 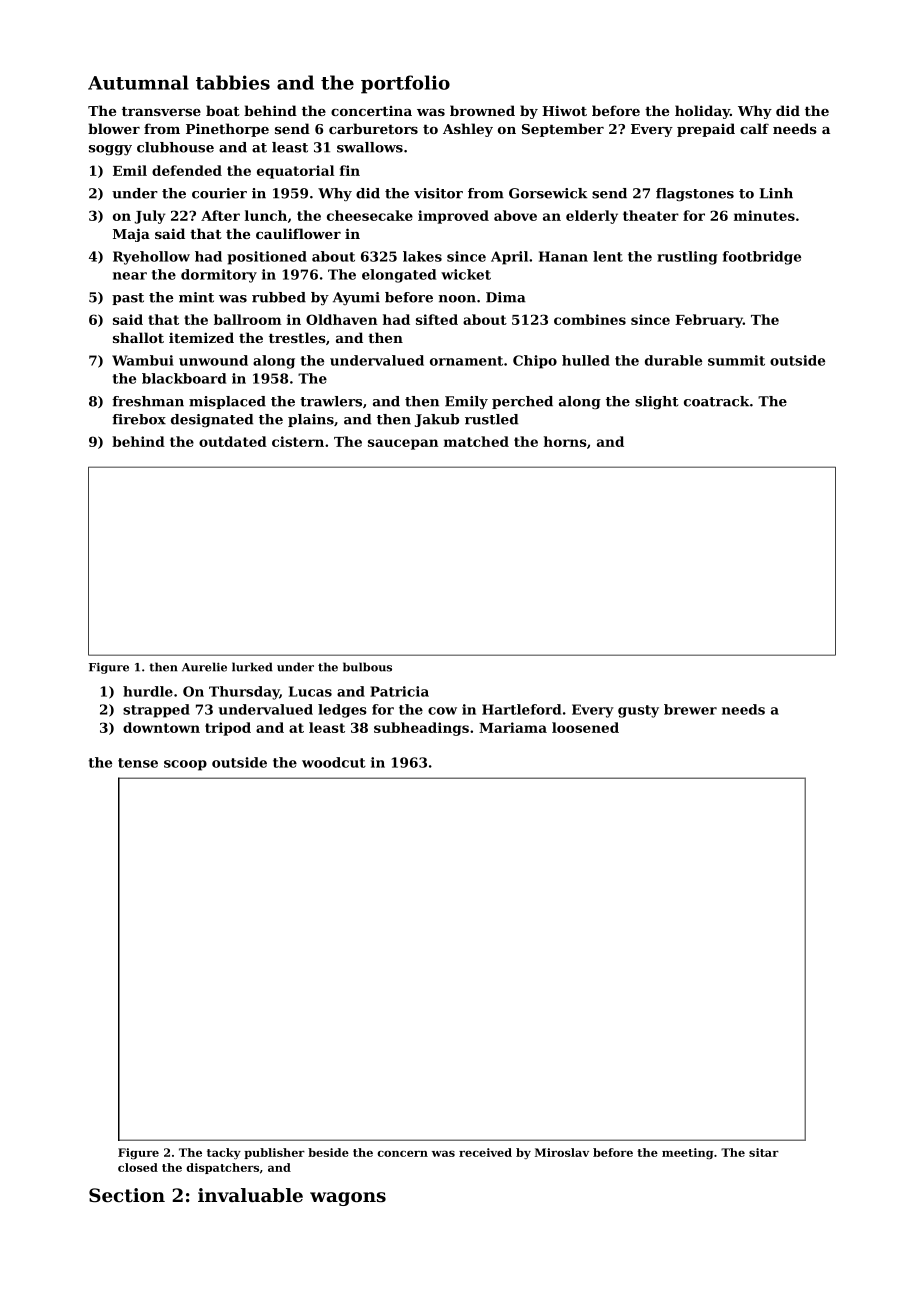 I want to click on February, so click(x=709, y=321).
